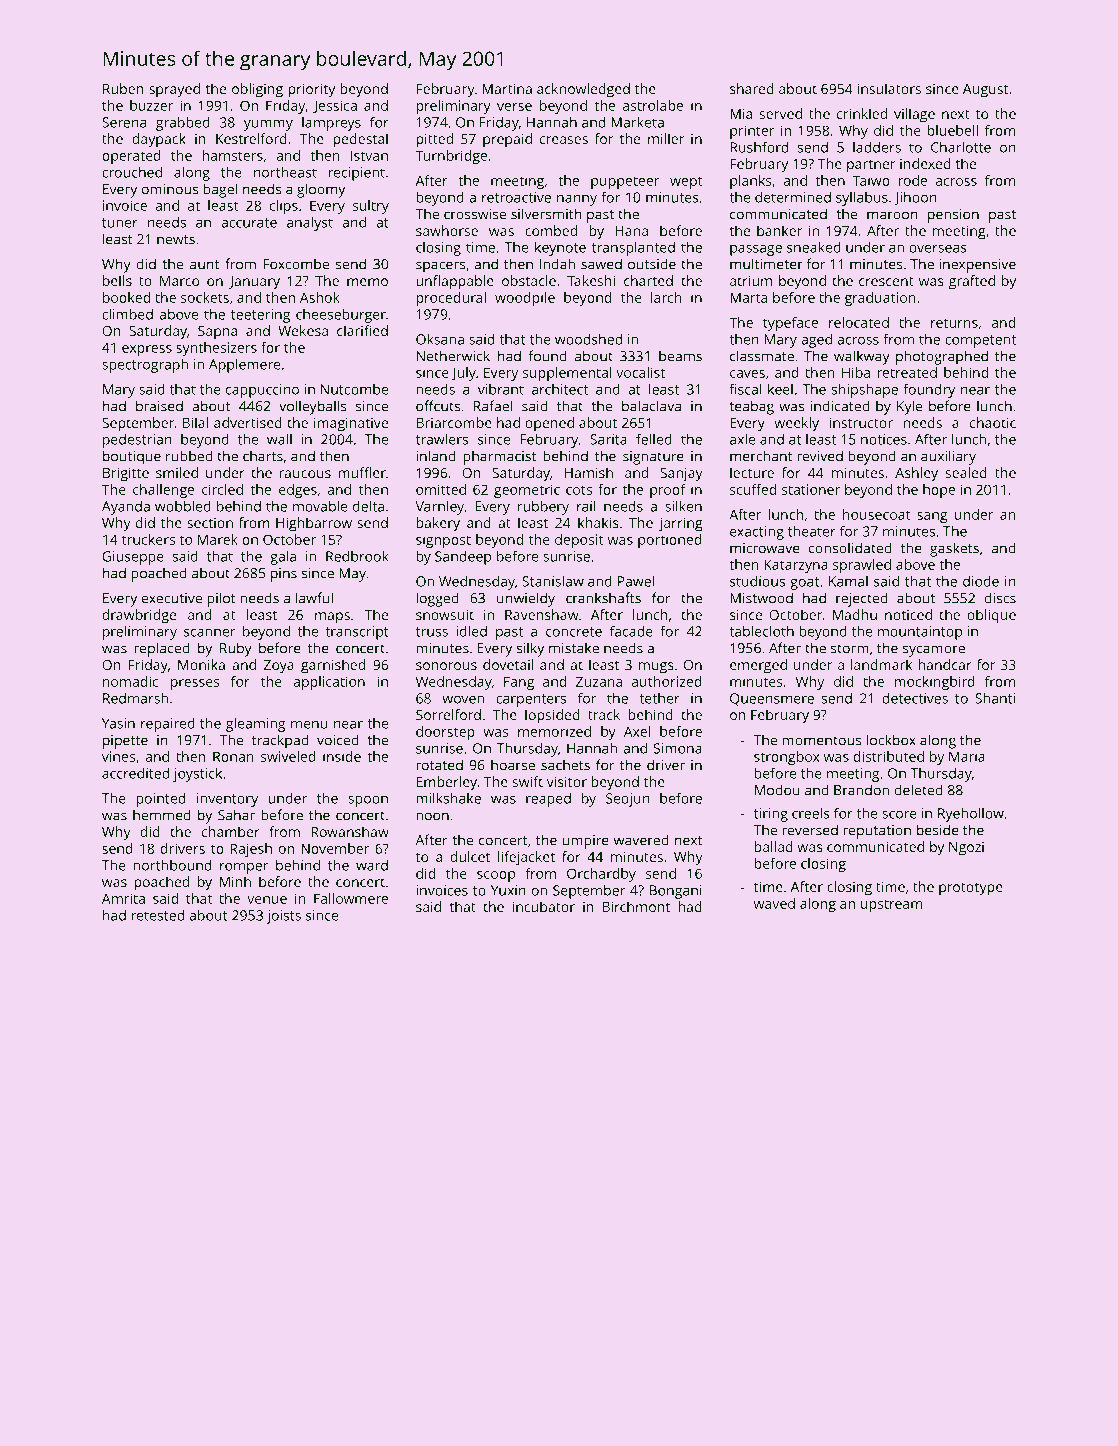  What do you see at coordinates (916, 474) in the screenshot?
I see `Ashley` at bounding box center [916, 474].
